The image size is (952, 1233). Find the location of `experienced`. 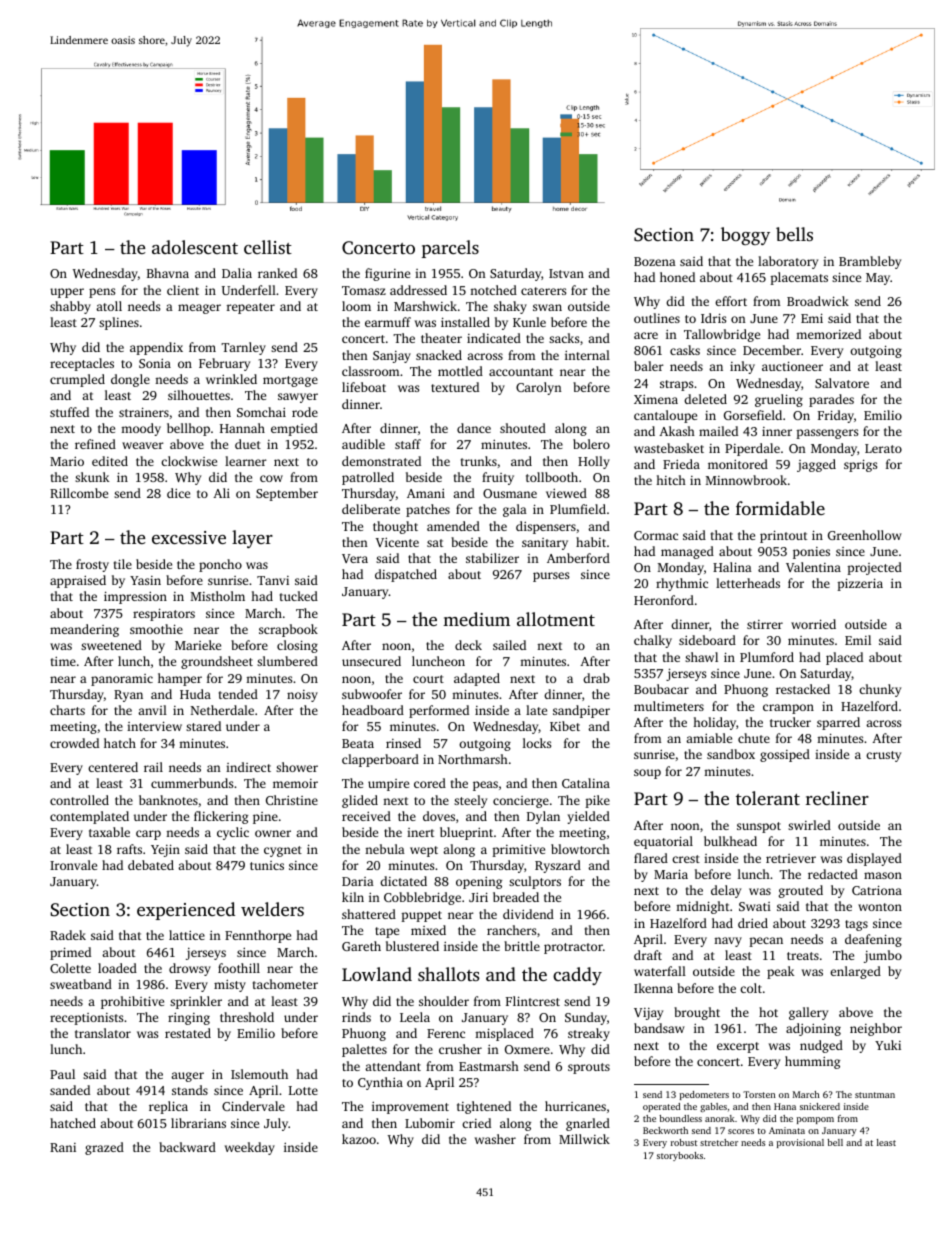

experienced is located at coordinates (186, 911).
